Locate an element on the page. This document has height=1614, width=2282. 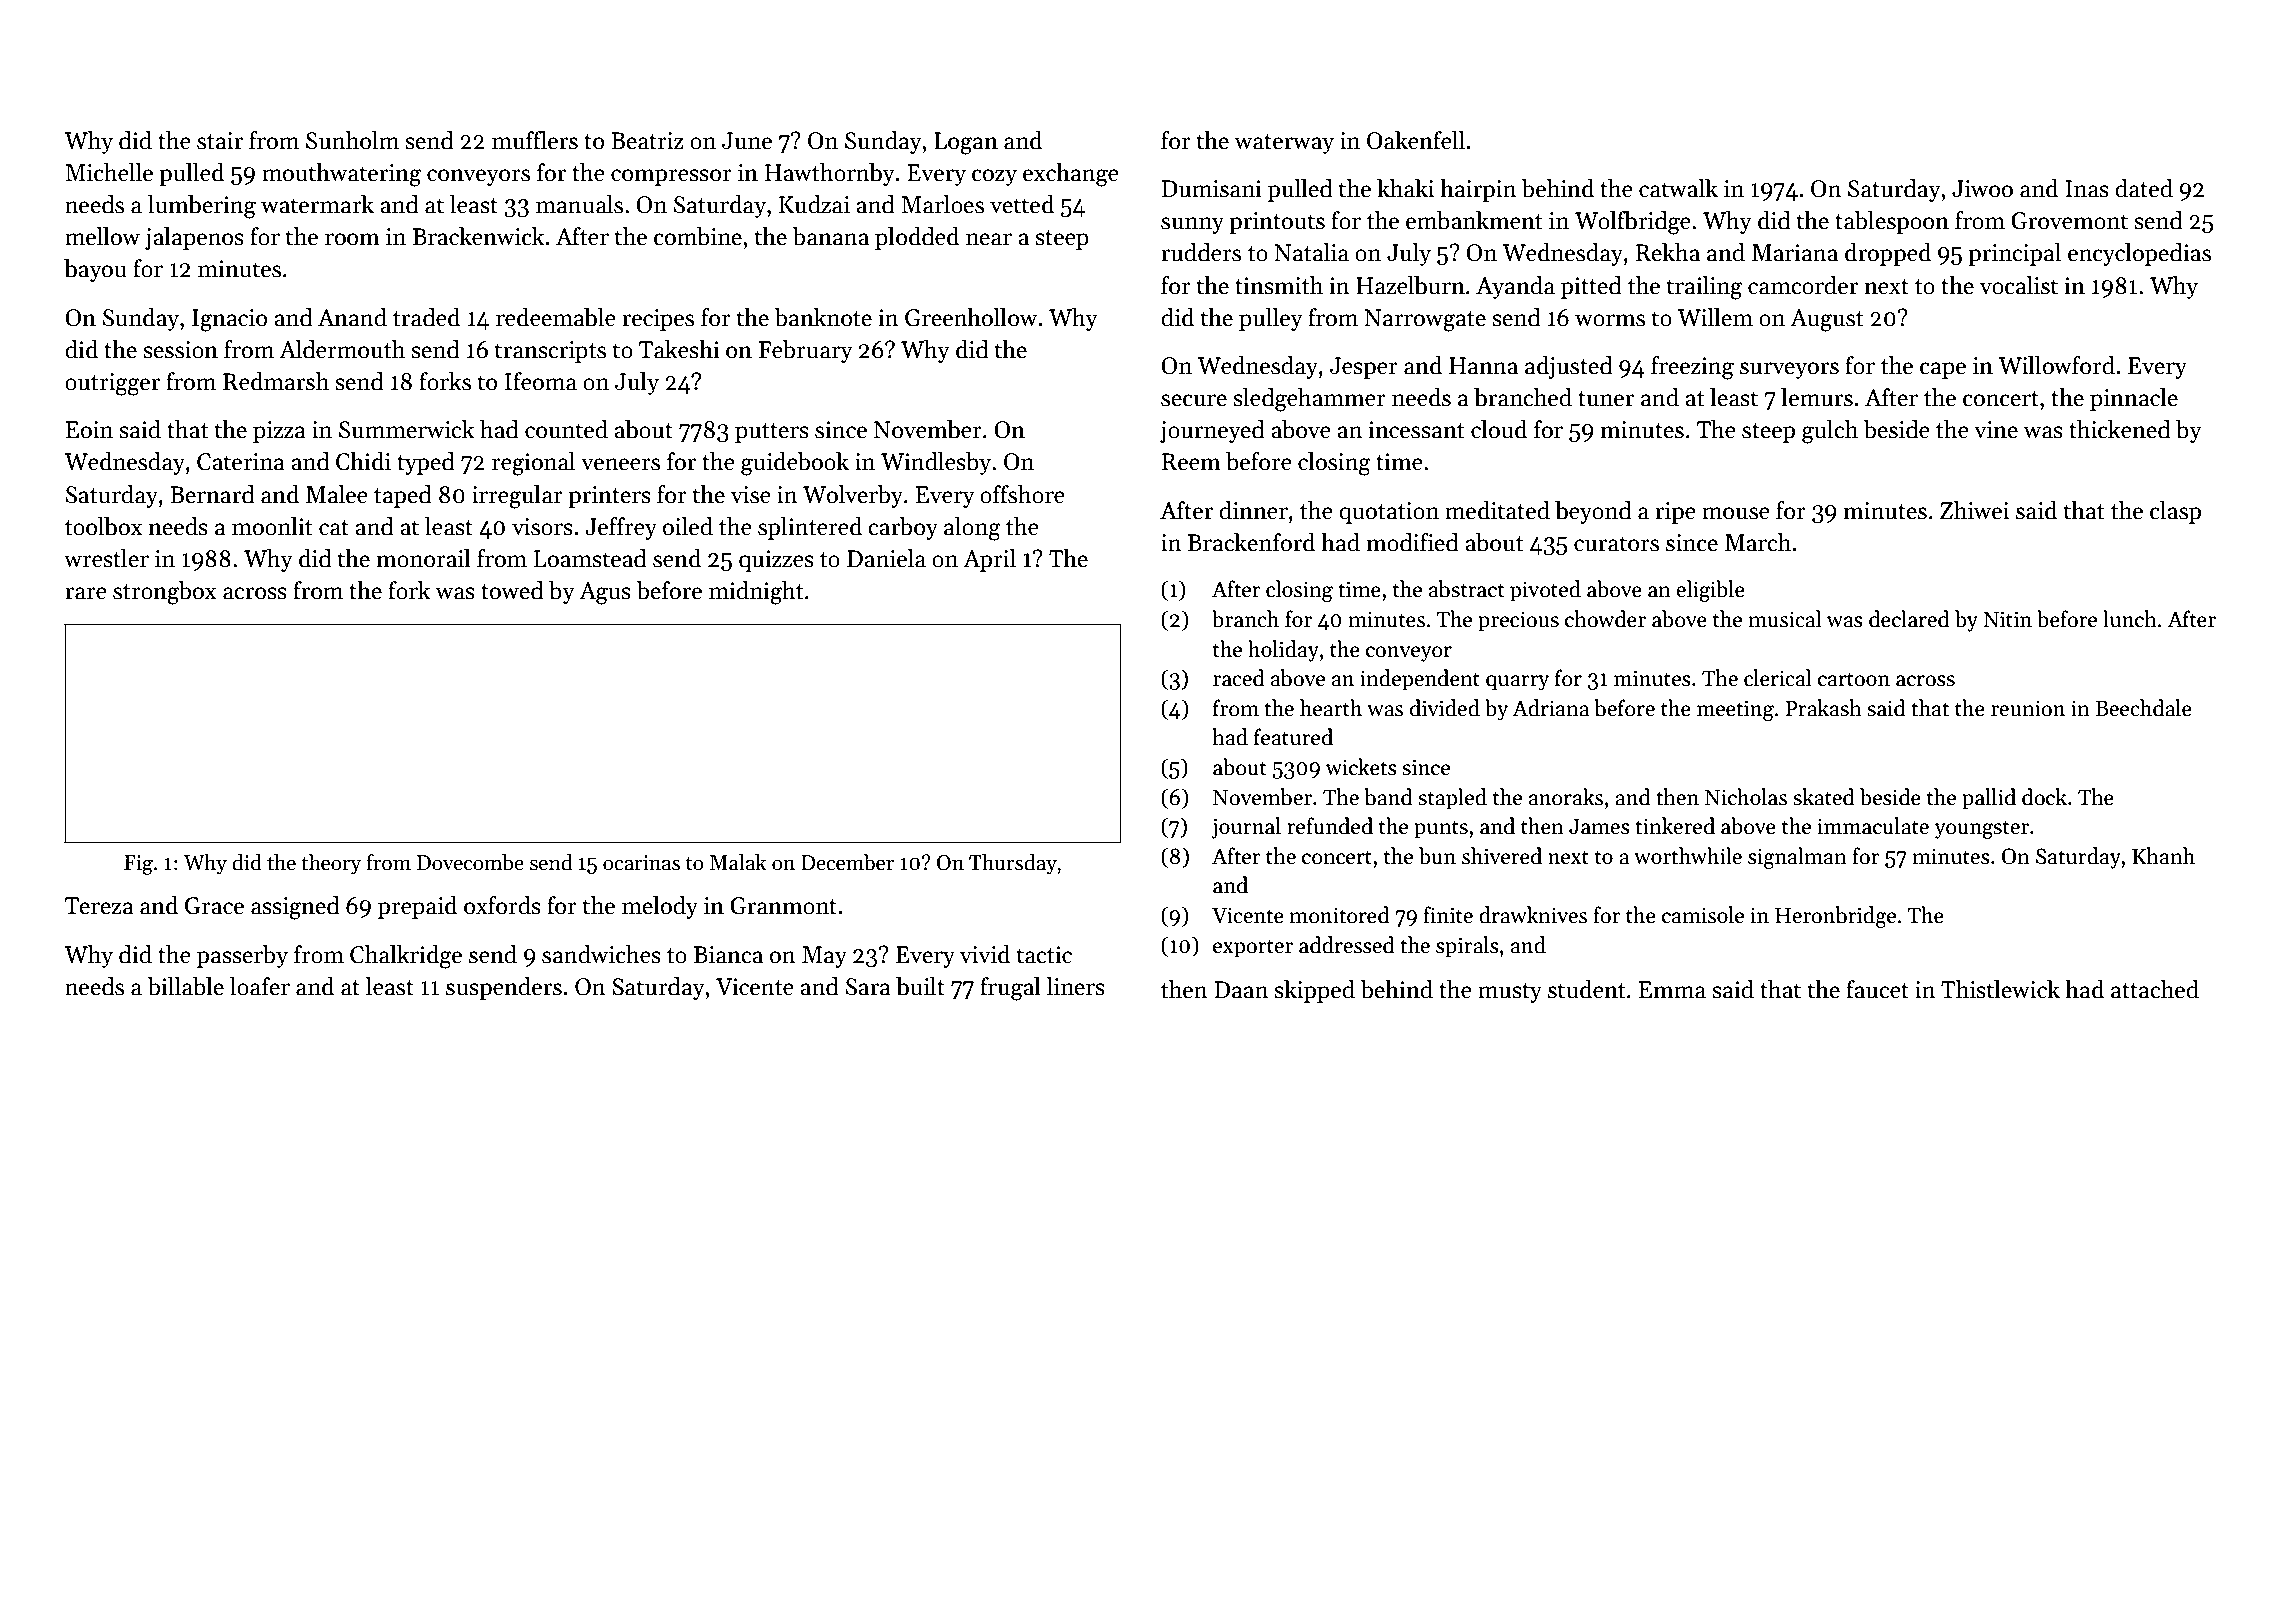
waterway is located at coordinates (1284, 144).
